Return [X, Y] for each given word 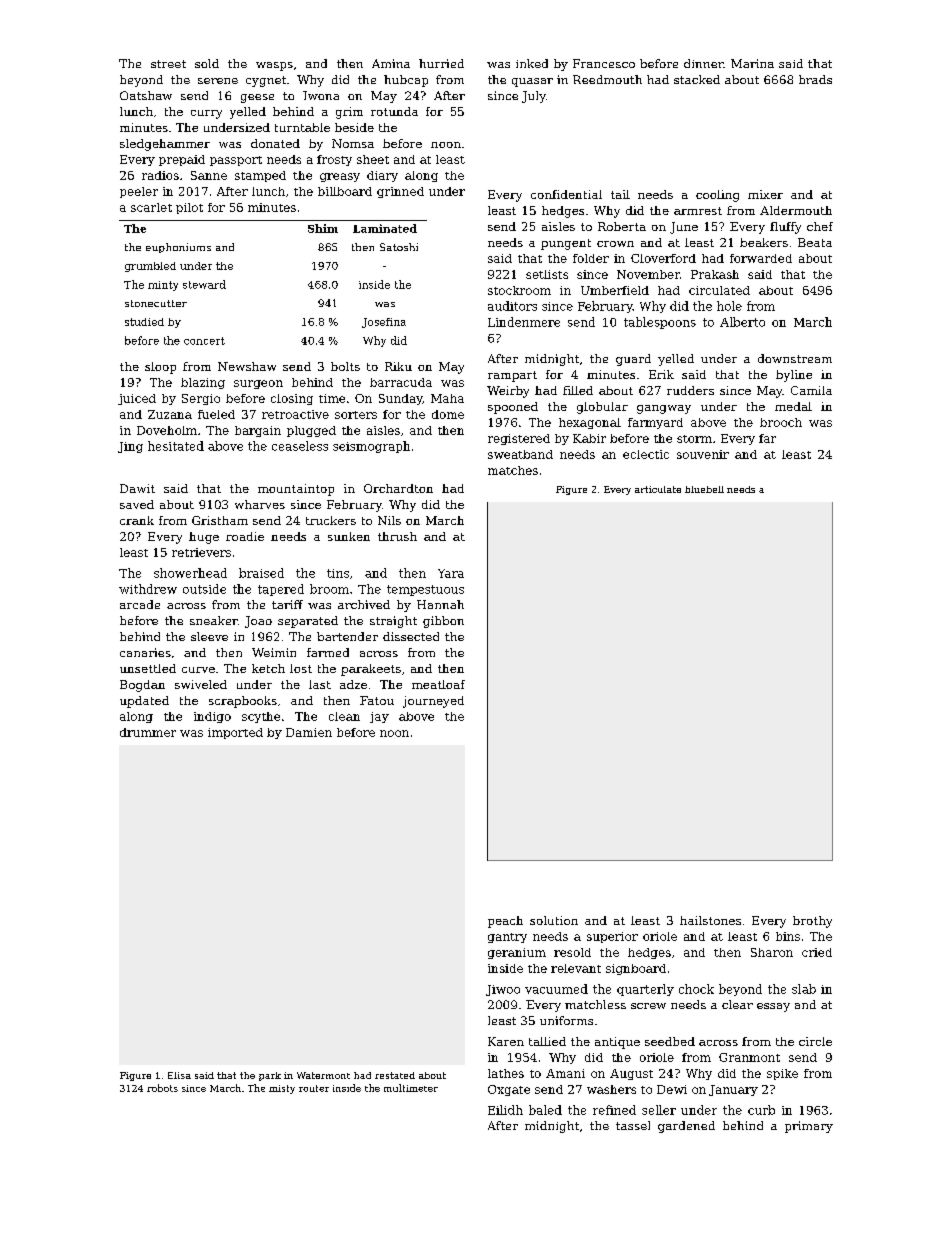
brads [815, 79]
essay [773, 1007]
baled [545, 1110]
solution [554, 920]
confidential [566, 194]
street [168, 64]
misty [282, 1089]
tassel [633, 1125]
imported [235, 733]
